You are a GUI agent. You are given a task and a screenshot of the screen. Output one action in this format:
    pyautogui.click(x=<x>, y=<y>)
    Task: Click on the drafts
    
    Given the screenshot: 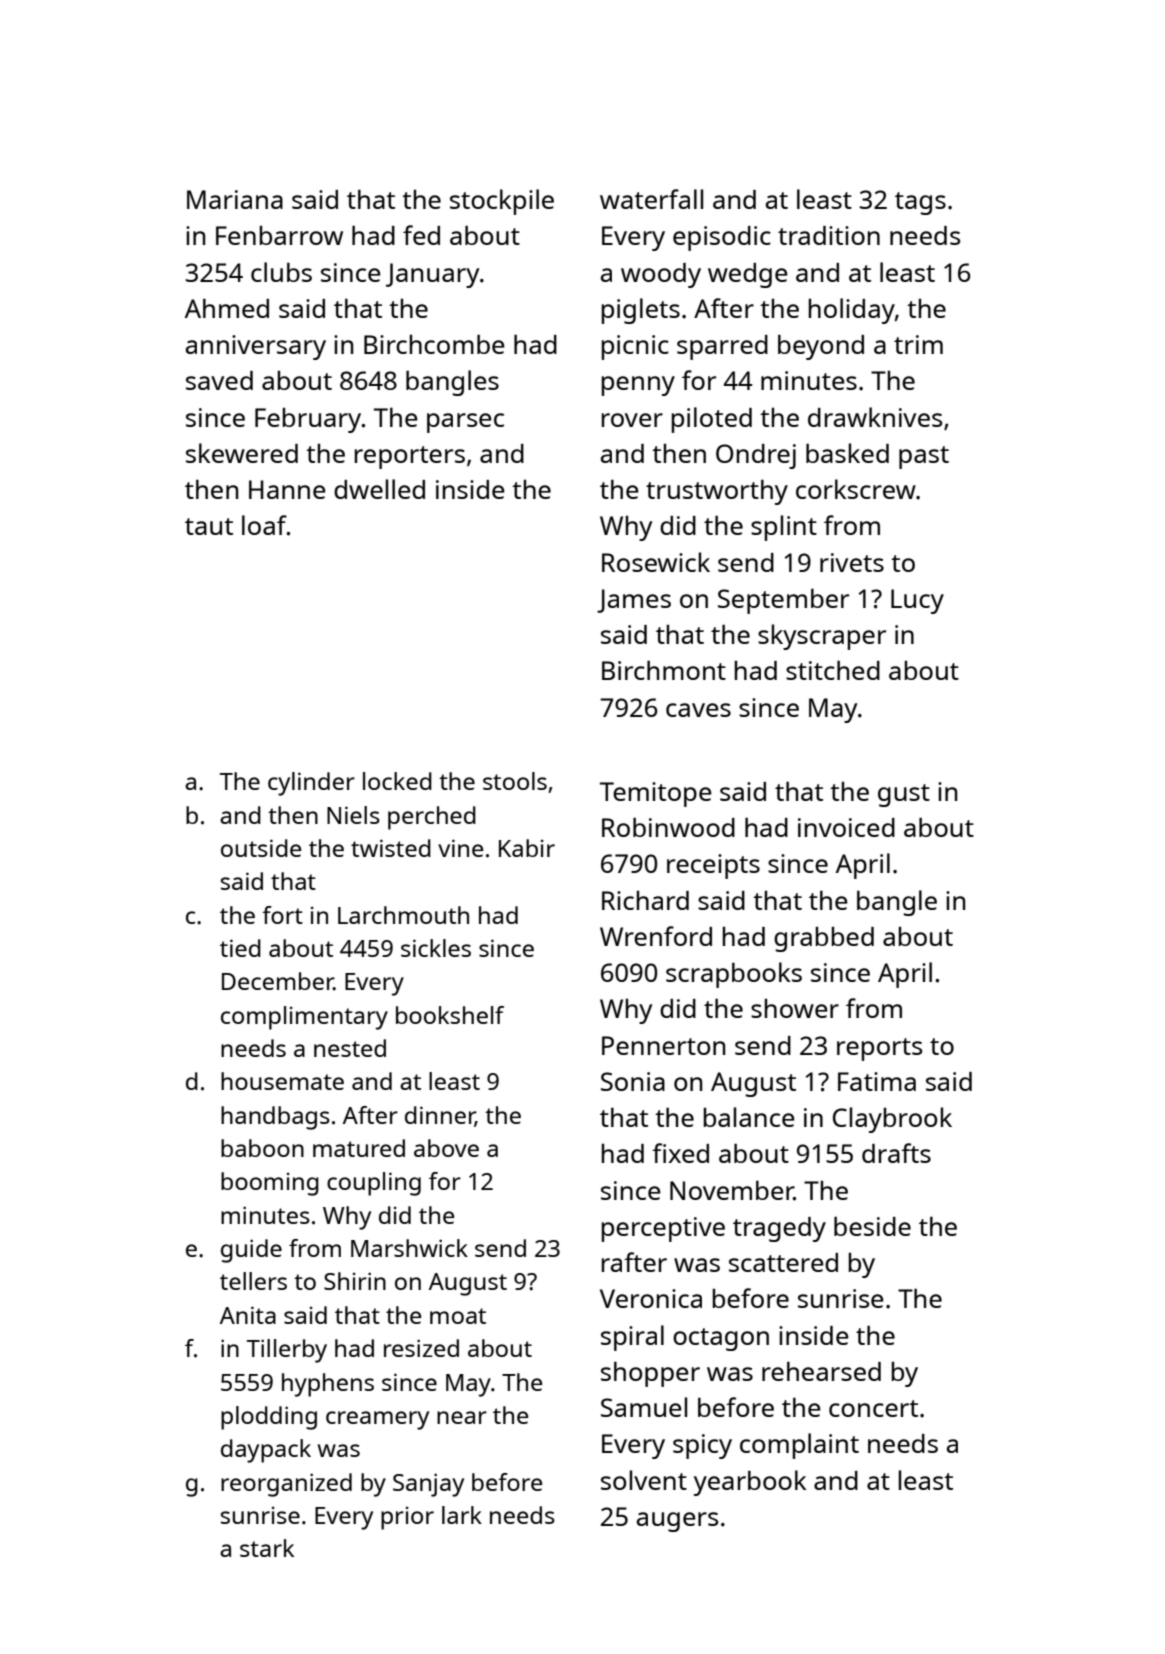 What is the action you would take?
    pyautogui.click(x=896, y=1153)
